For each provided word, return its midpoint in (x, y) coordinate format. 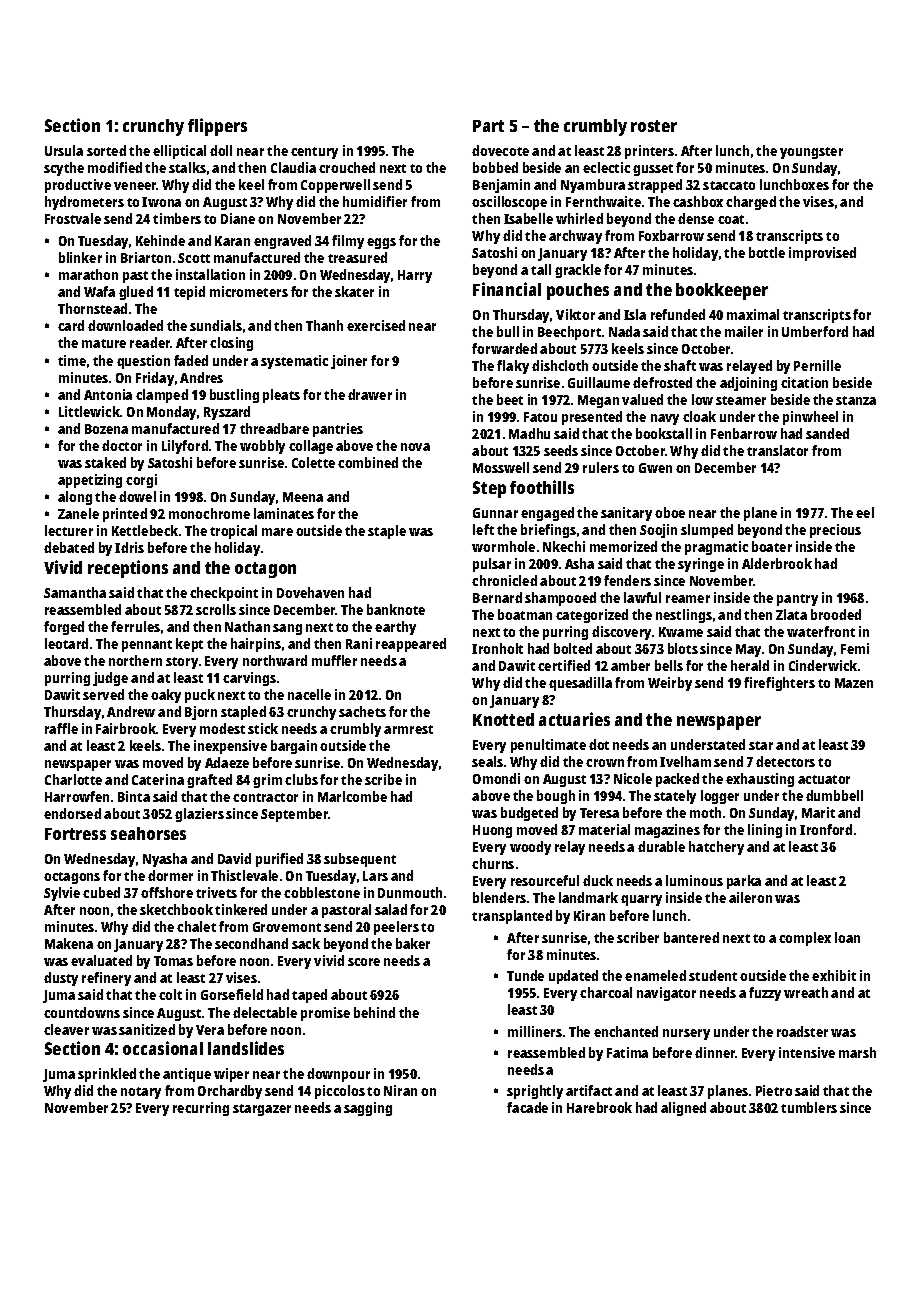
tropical (233, 532)
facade (527, 1107)
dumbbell (834, 795)
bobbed (495, 167)
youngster (811, 153)
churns (493, 863)
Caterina (158, 779)
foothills (542, 487)
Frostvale (73, 218)
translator (777, 450)
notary (141, 1093)
